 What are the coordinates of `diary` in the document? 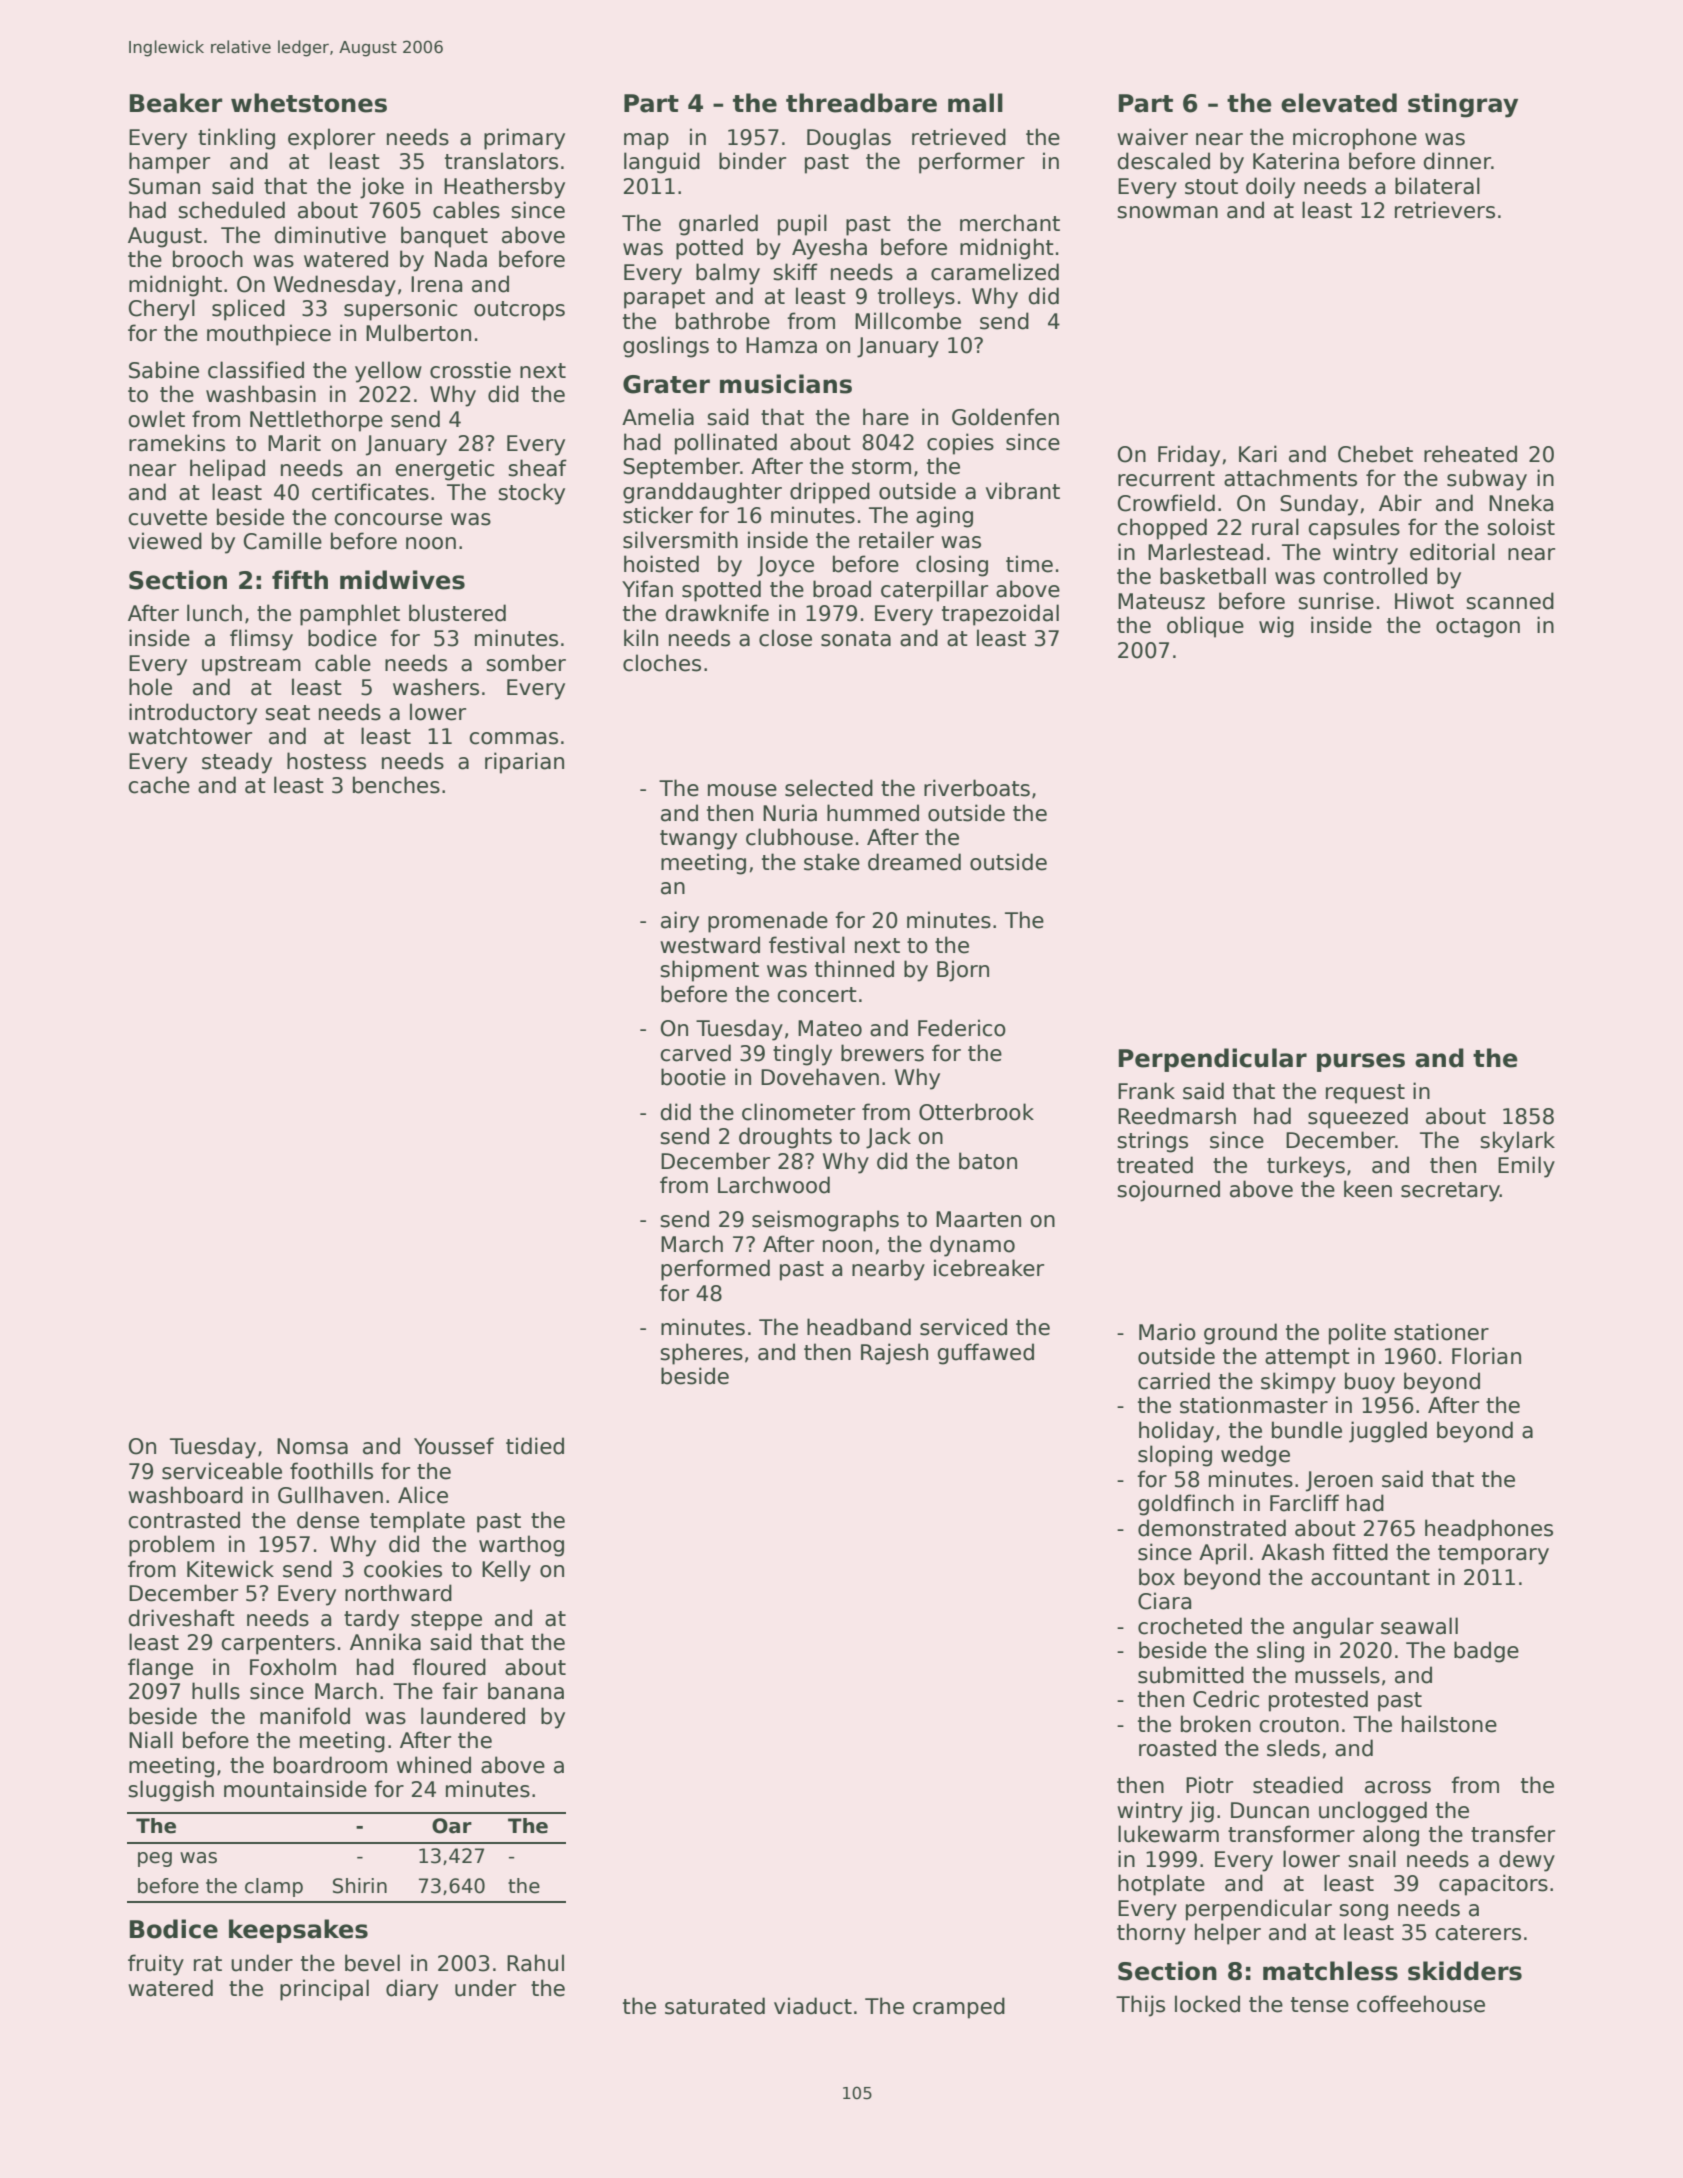 It's located at (412, 1990).
